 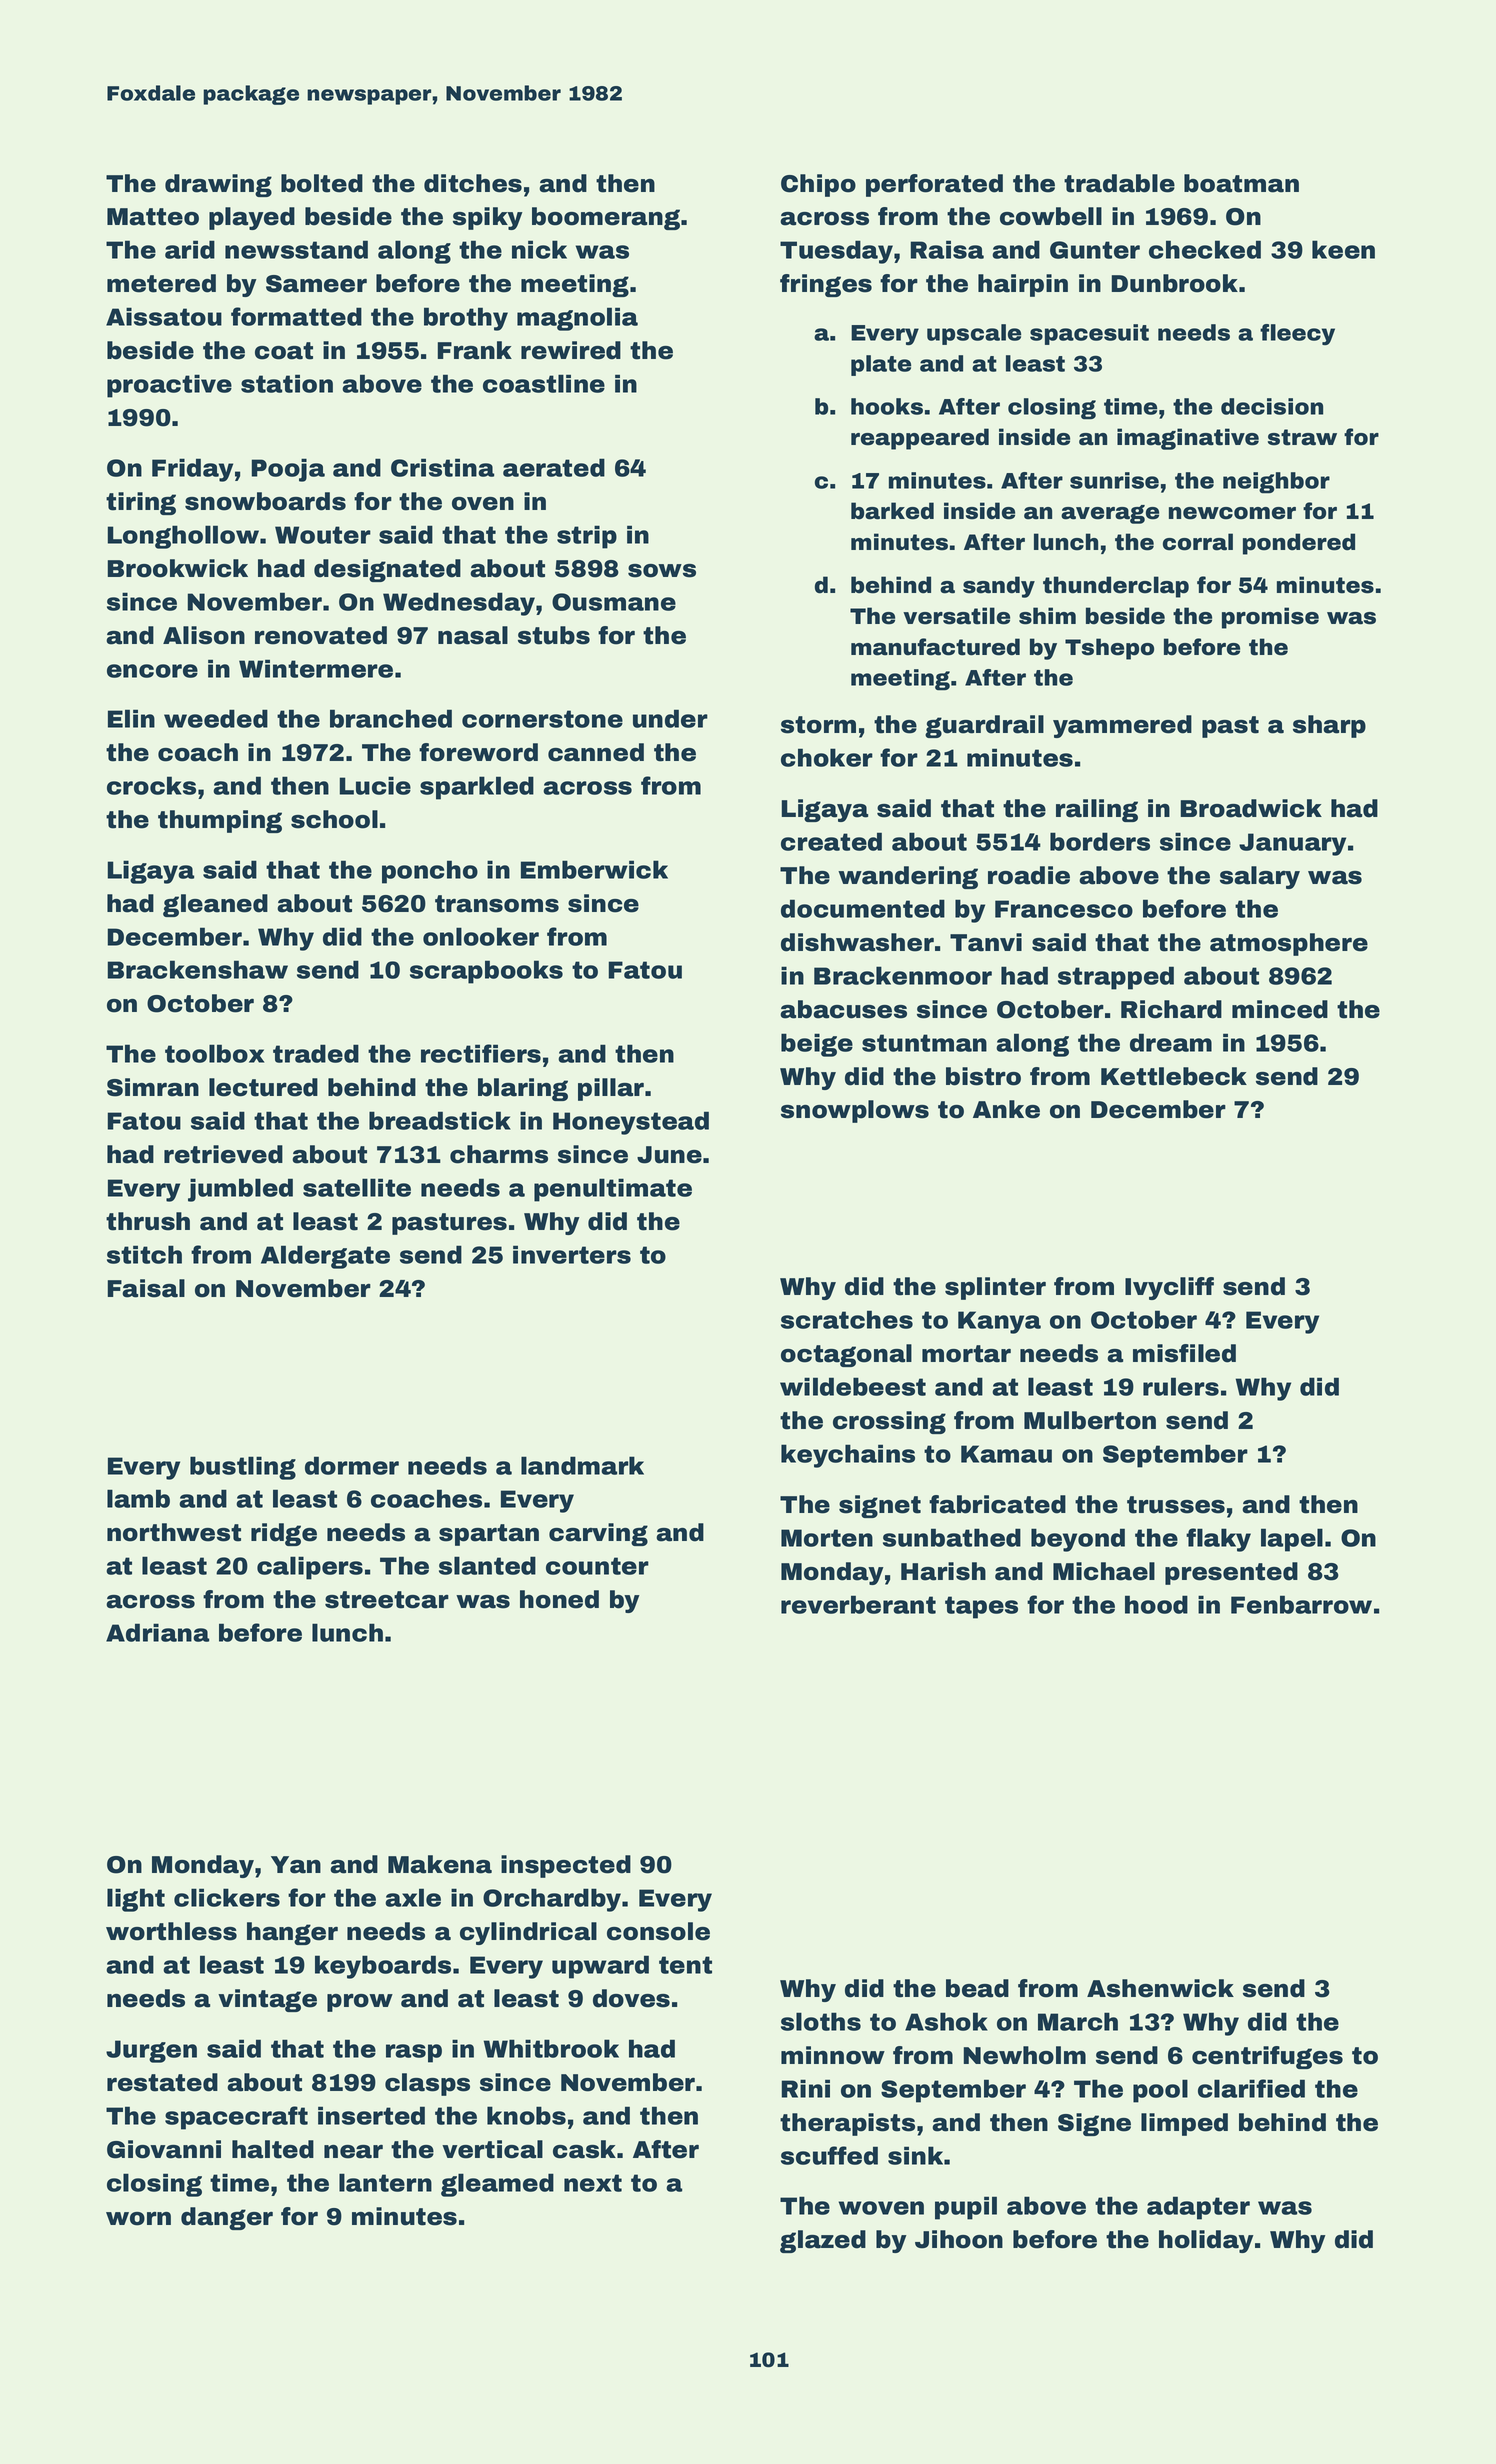 I want to click on Emberwick, so click(x=594, y=869).
